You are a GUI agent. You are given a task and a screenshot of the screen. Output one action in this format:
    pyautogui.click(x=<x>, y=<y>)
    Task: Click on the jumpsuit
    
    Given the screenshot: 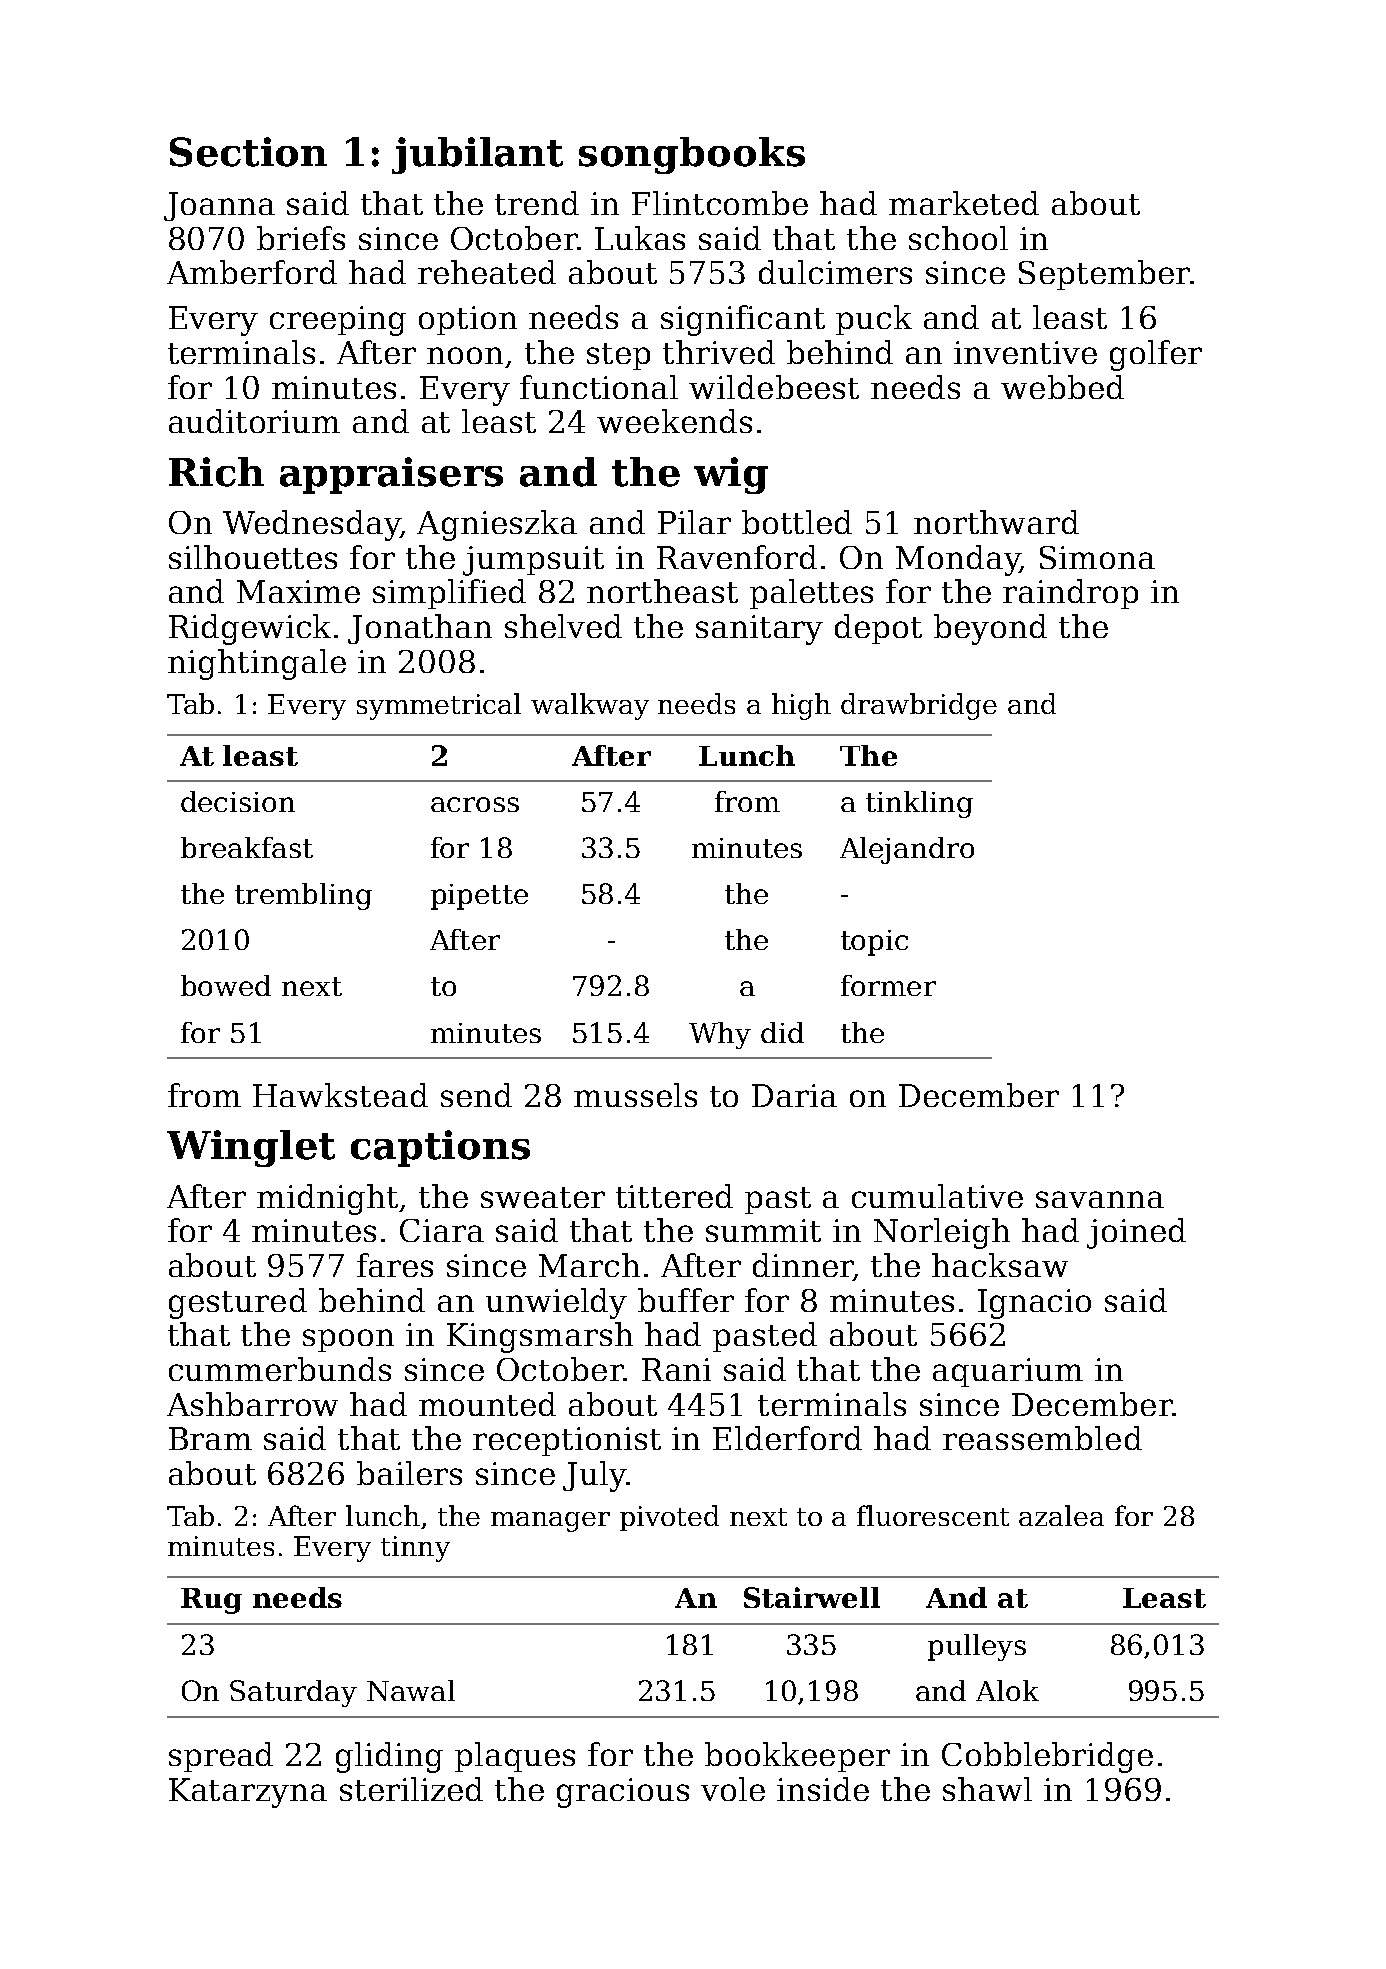 What is the action you would take?
    pyautogui.click(x=533, y=561)
